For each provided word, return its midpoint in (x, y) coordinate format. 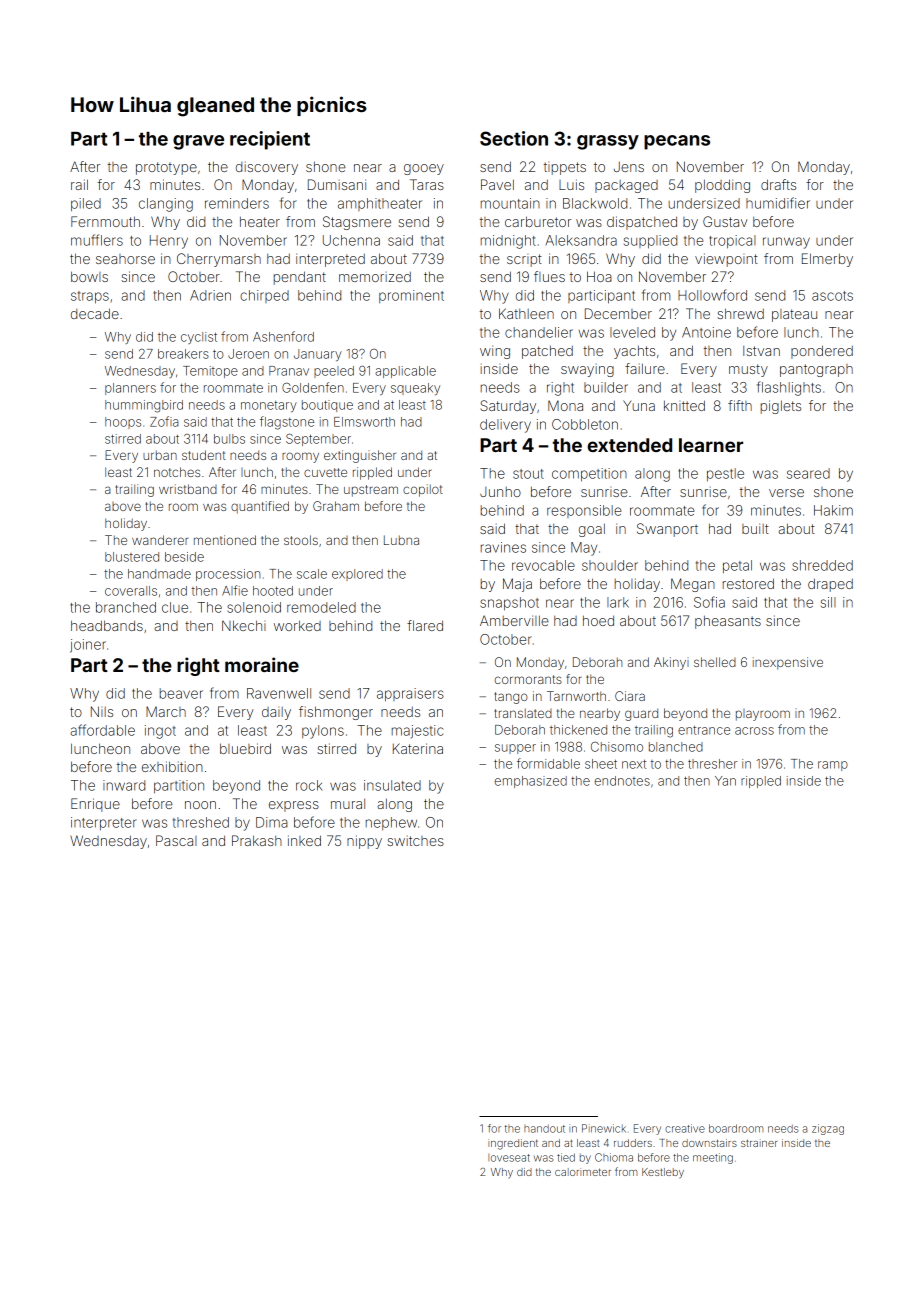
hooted (273, 591)
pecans (677, 142)
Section (514, 138)
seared (808, 473)
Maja (517, 585)
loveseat (509, 1158)
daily (276, 713)
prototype (166, 168)
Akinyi (671, 663)
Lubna (401, 540)
